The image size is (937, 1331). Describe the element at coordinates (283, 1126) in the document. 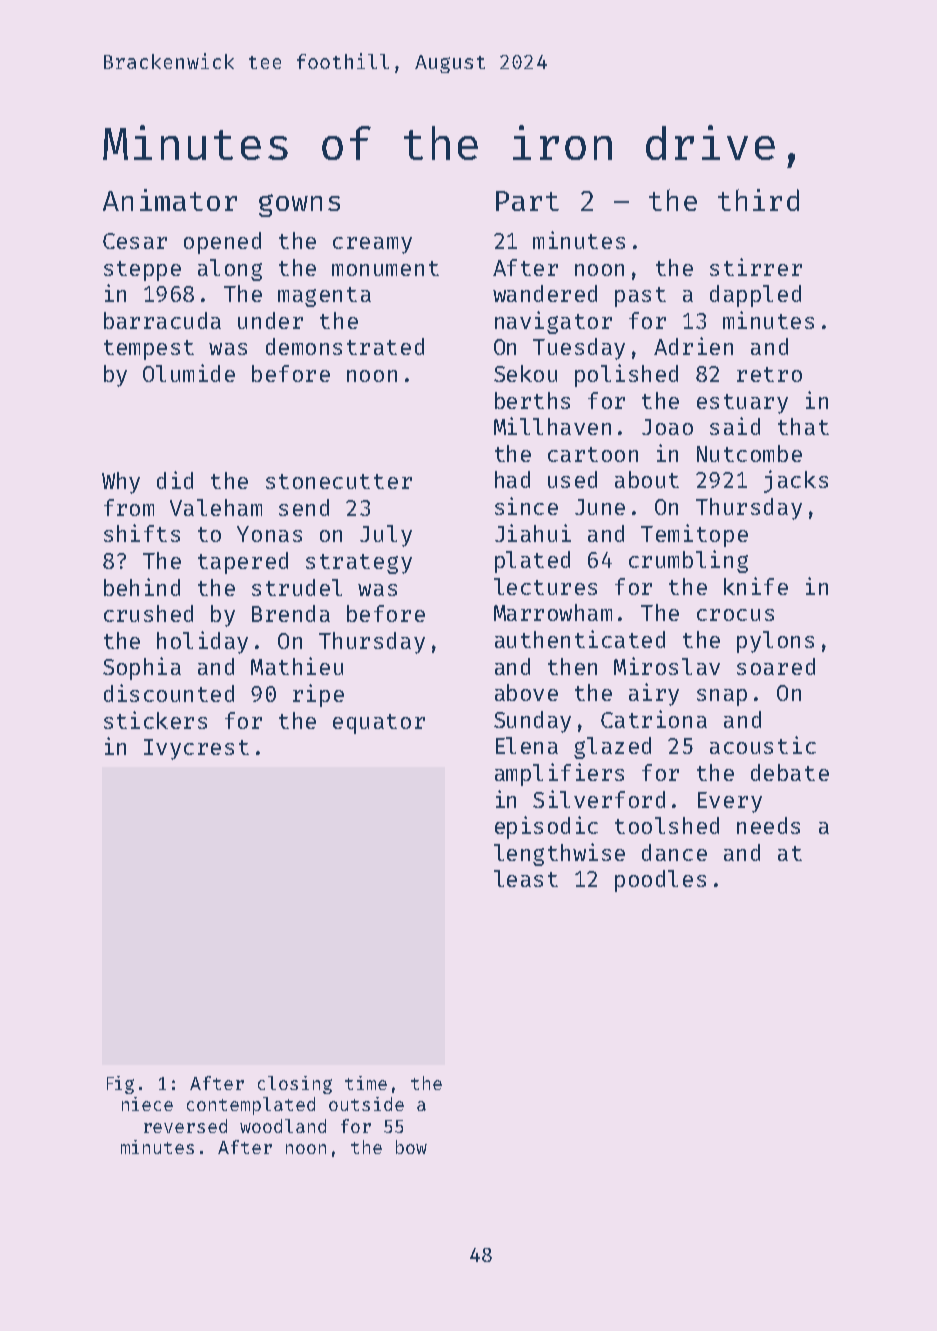

I see `woodland` at that location.
